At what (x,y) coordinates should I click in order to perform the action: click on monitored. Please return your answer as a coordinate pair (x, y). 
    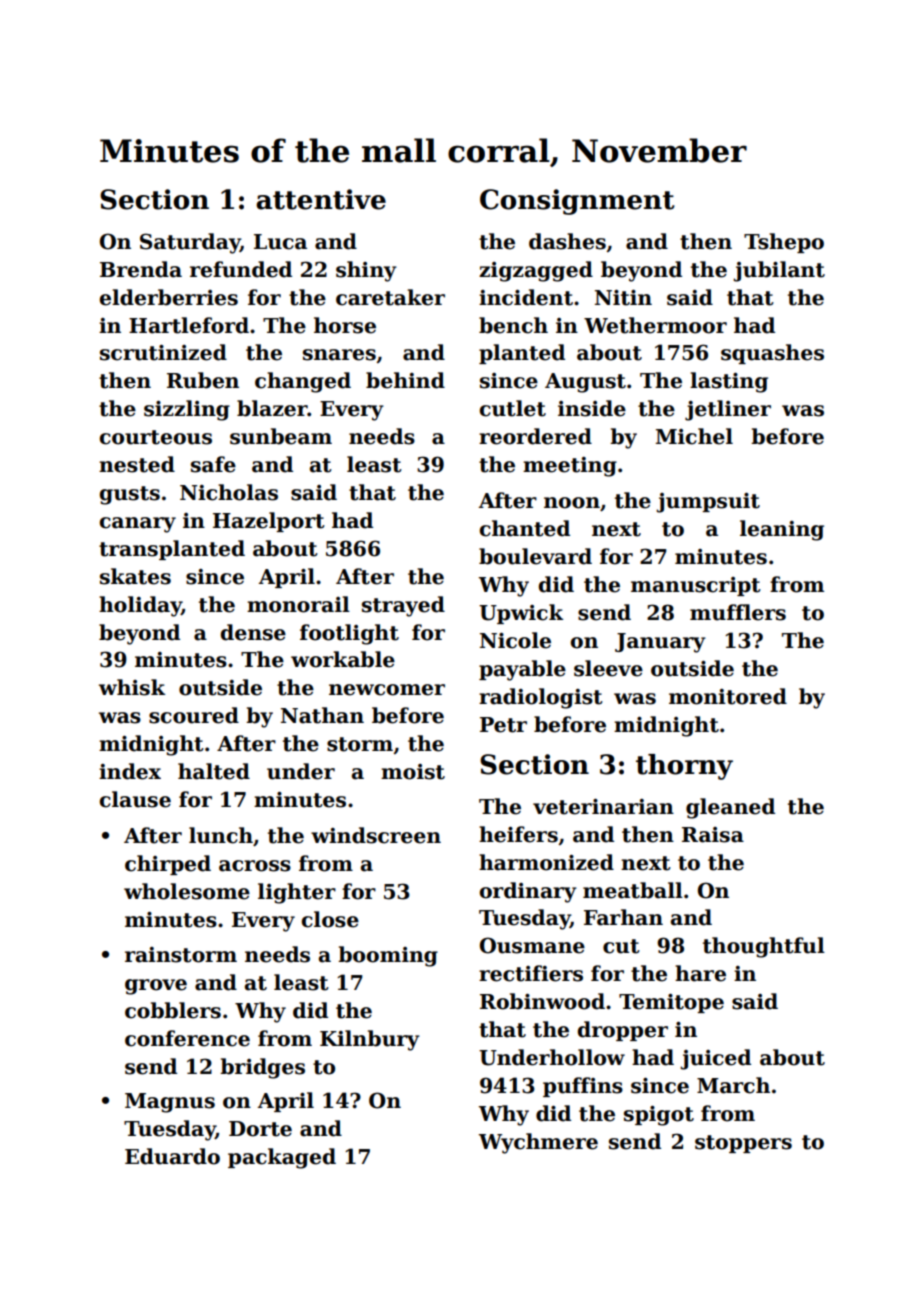
    Looking at the image, I should click on (728, 696).
